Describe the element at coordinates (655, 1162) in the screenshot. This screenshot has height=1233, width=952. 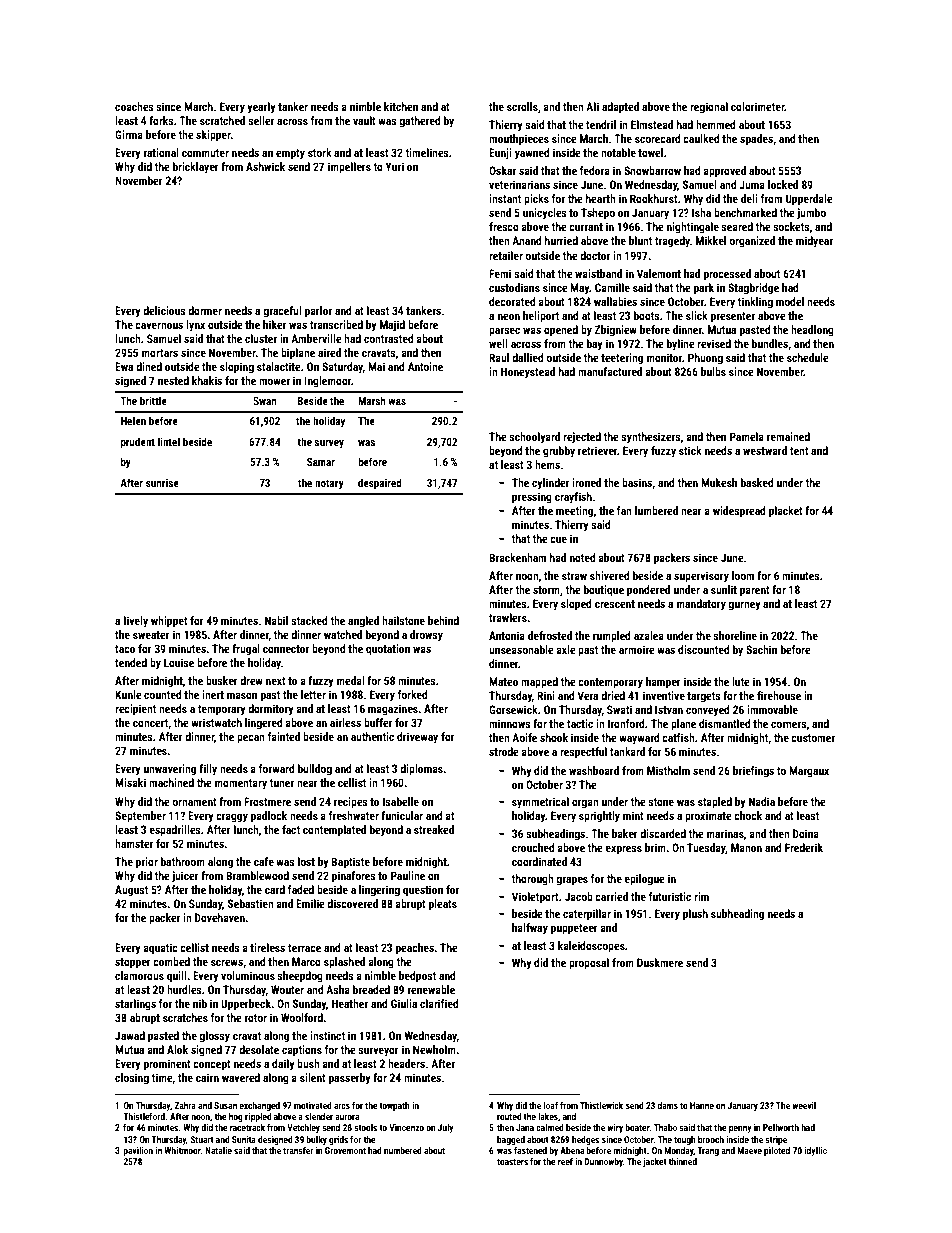
I see `jacket` at that location.
